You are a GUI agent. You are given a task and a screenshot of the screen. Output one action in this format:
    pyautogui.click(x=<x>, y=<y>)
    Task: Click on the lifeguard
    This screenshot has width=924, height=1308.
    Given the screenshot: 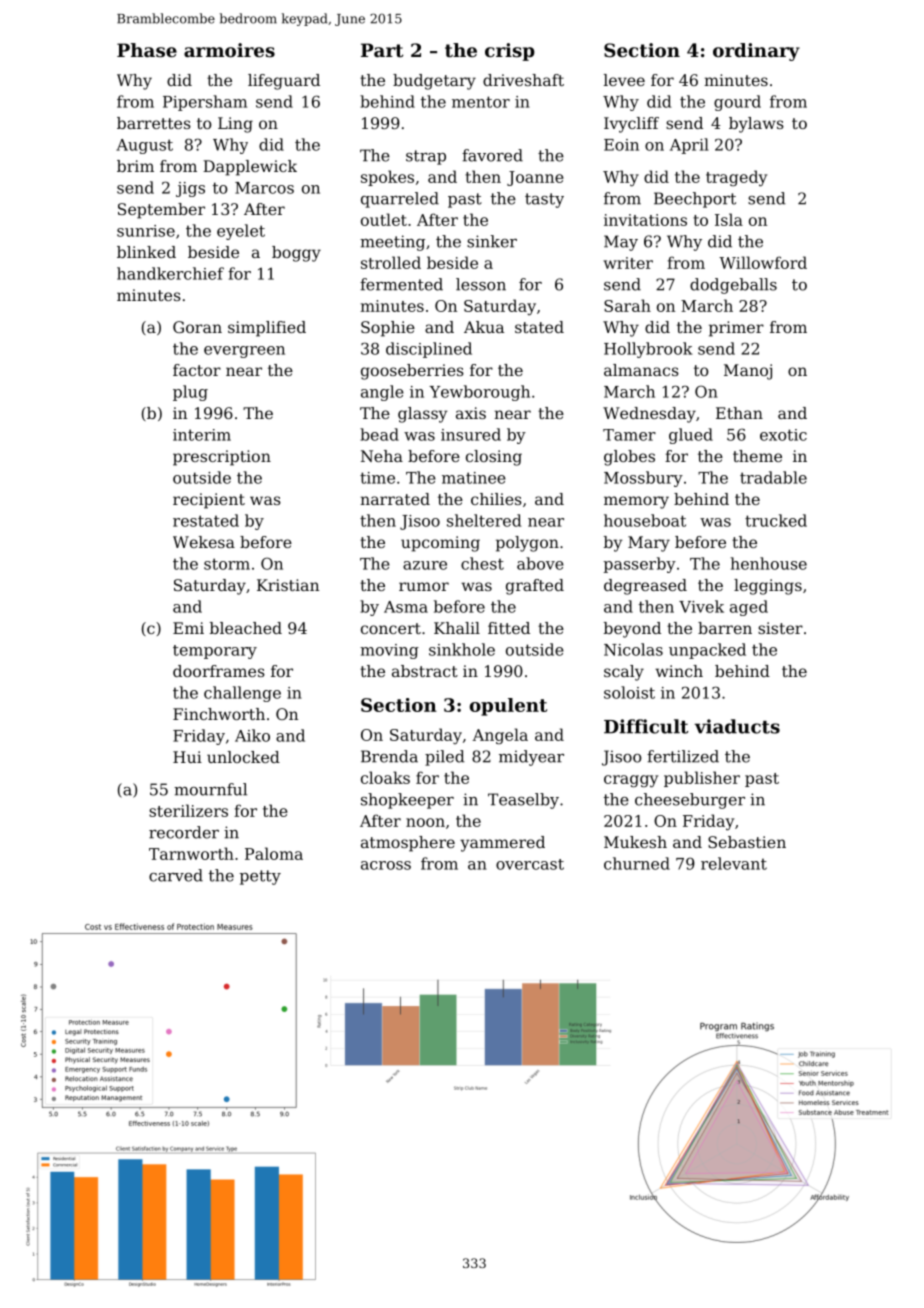 What is the action you would take?
    pyautogui.click(x=284, y=82)
